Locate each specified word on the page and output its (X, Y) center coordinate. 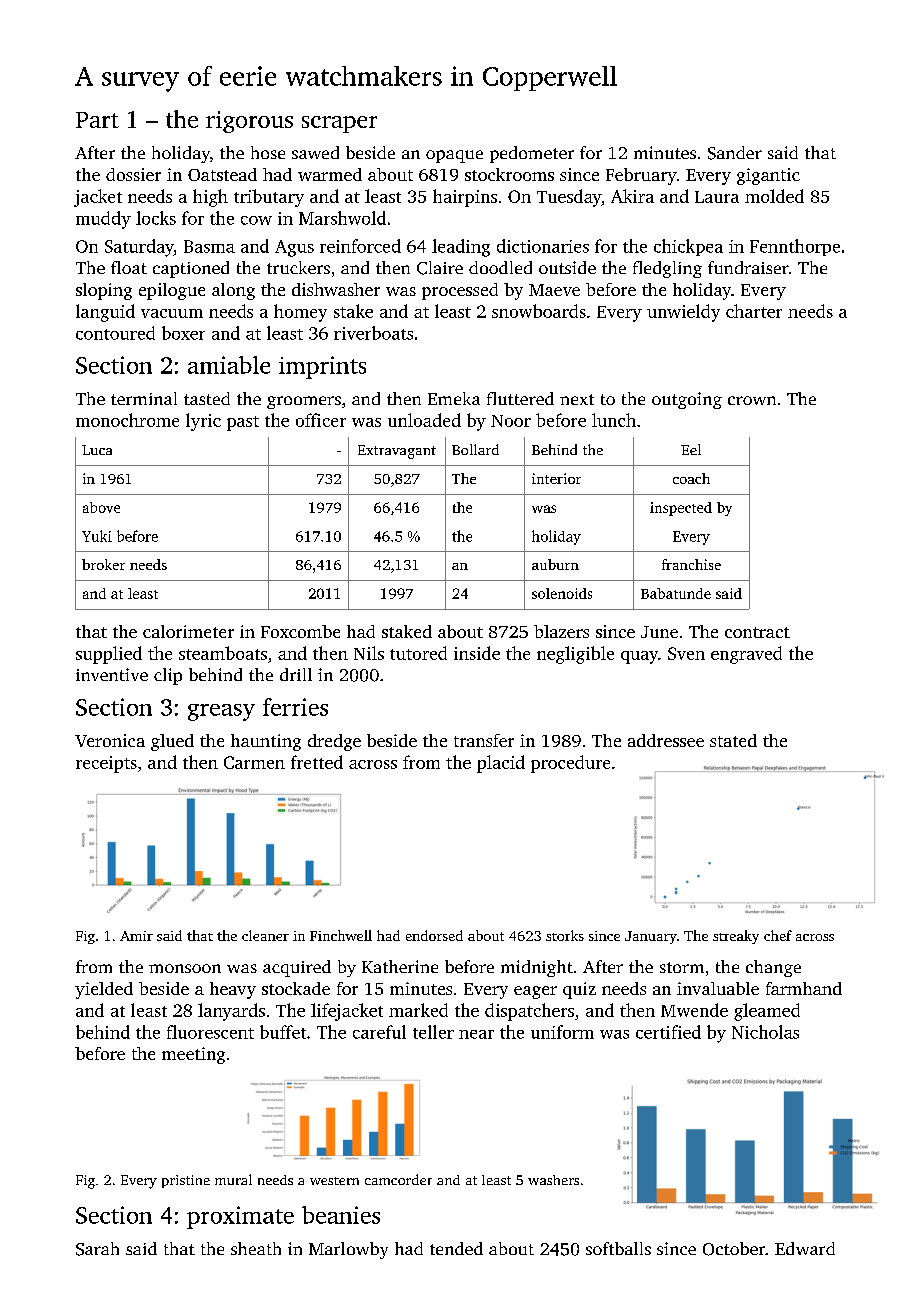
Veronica (110, 740)
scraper (339, 124)
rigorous (249, 122)
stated (733, 740)
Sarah (97, 1249)
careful (379, 1032)
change (773, 968)
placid (501, 764)
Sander (735, 153)
